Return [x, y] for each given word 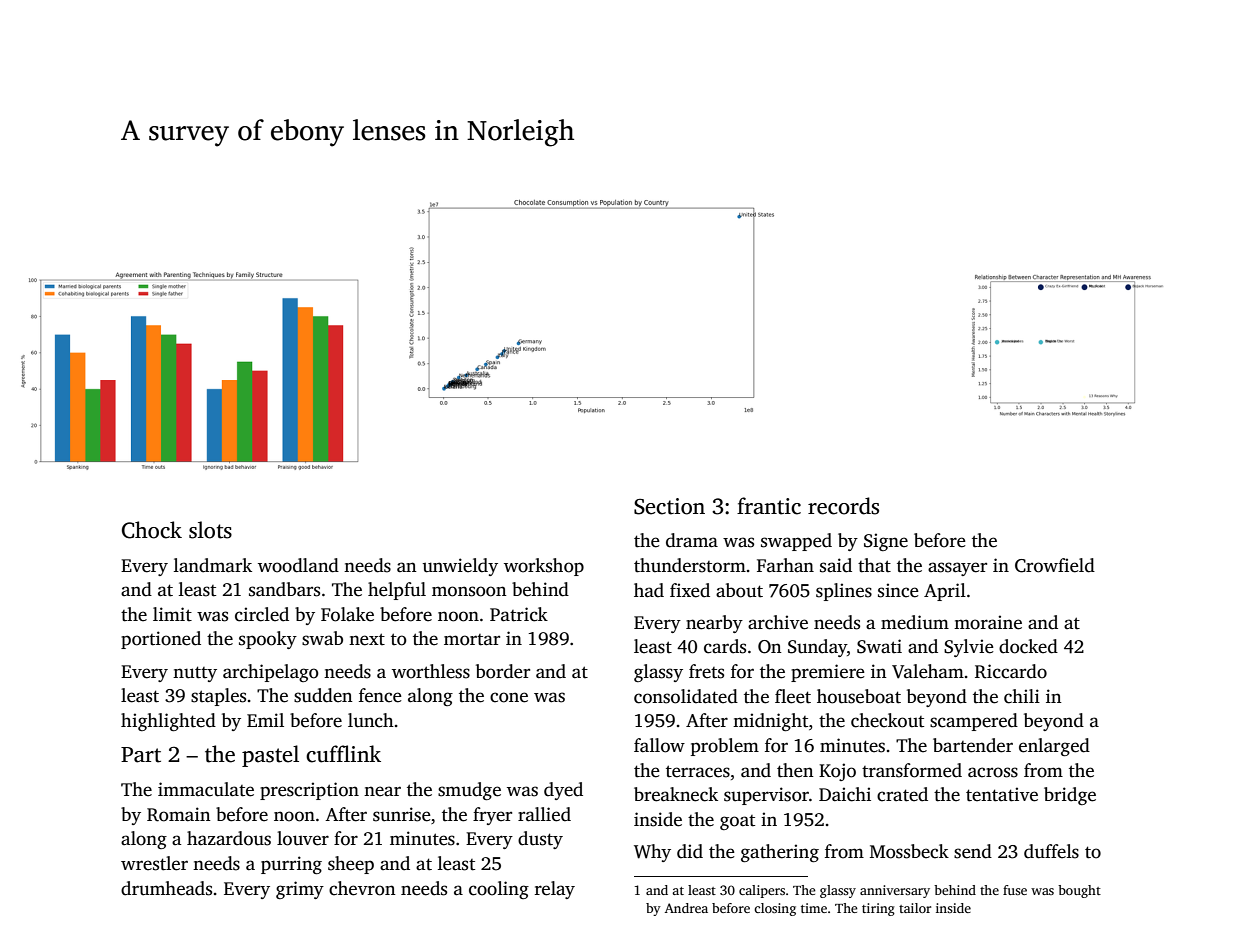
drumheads [166, 888]
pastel [270, 756]
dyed [563, 791]
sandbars [284, 589]
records [843, 506]
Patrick [519, 614]
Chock [152, 530]
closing [775, 909]
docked [1028, 646]
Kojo [837, 772]
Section [669, 506]
